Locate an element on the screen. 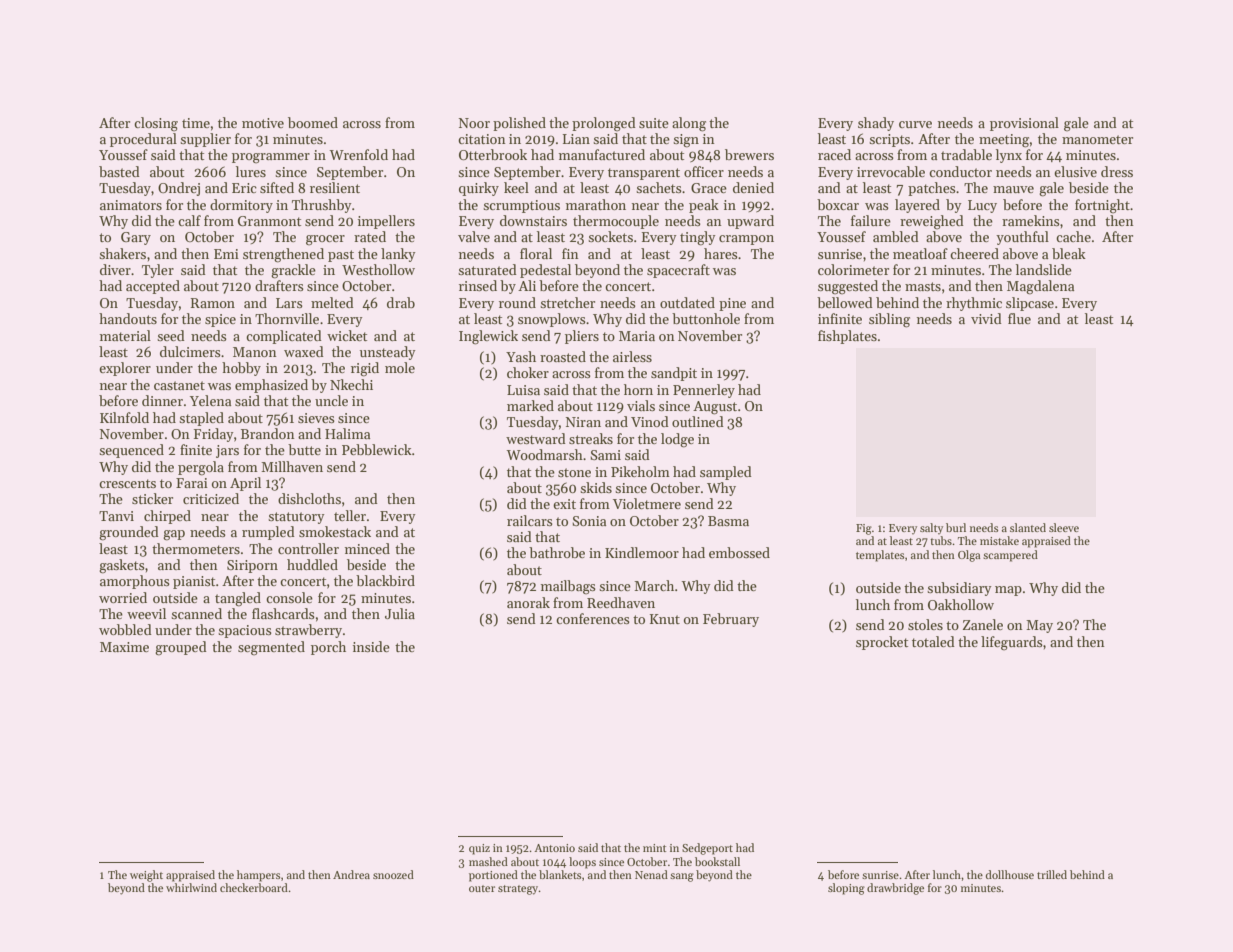 This screenshot has width=1233, height=952. ambled is located at coordinates (896, 236).
